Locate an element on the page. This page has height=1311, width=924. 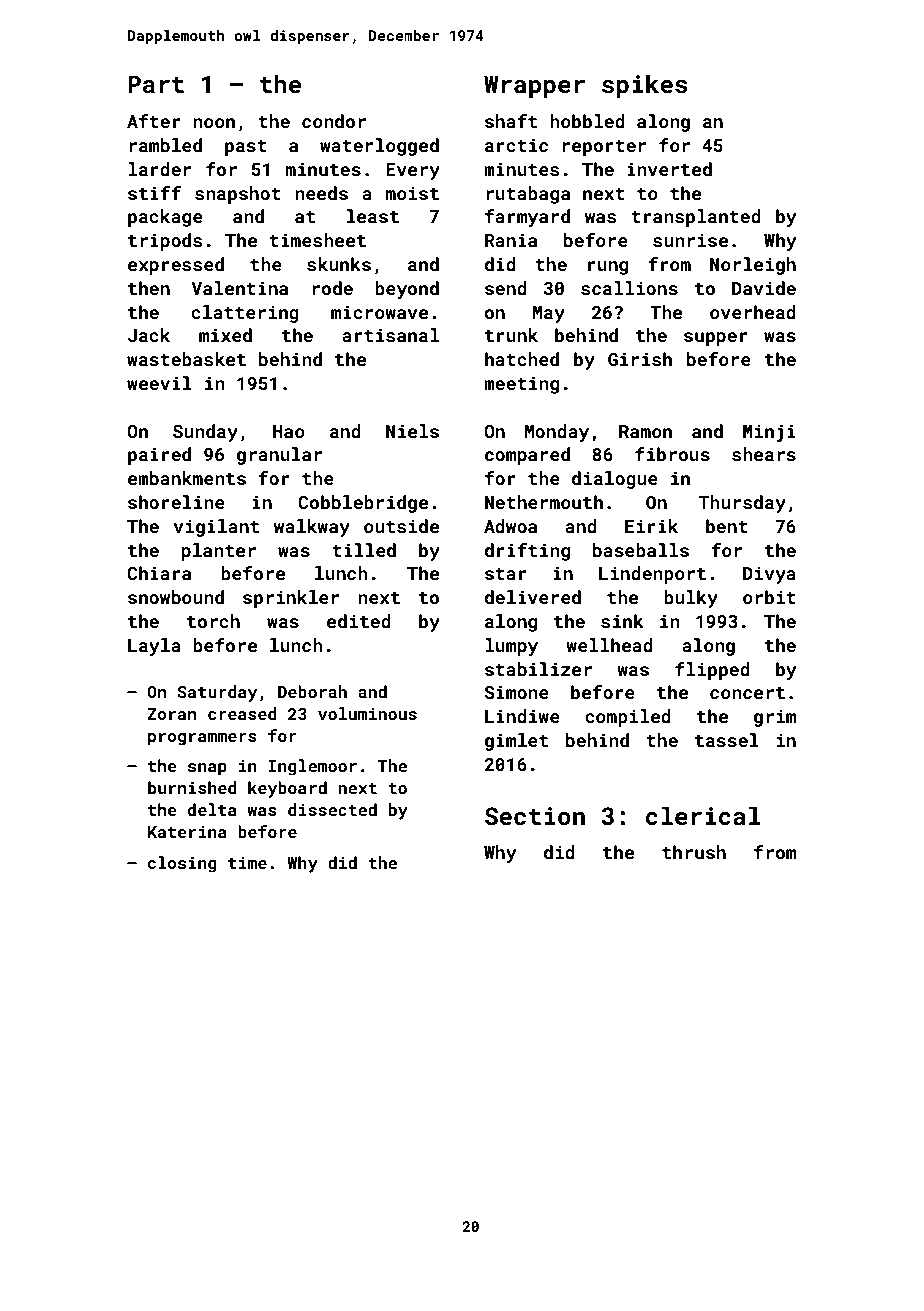
closing is located at coordinates (182, 864).
